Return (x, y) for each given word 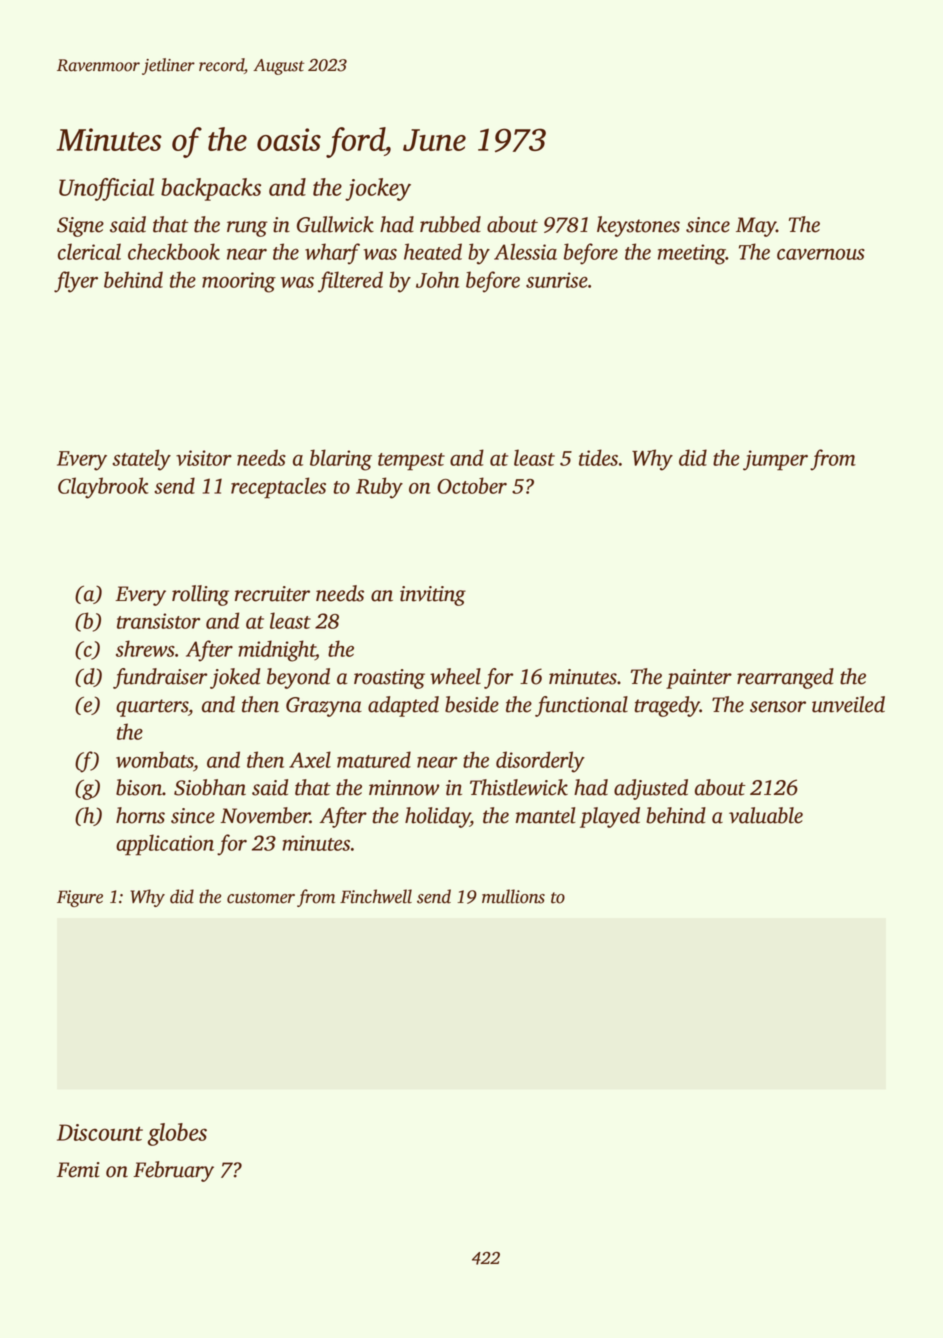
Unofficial (106, 189)
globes (177, 1134)
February (173, 1171)
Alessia (525, 251)
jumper (775, 460)
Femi (78, 1170)
